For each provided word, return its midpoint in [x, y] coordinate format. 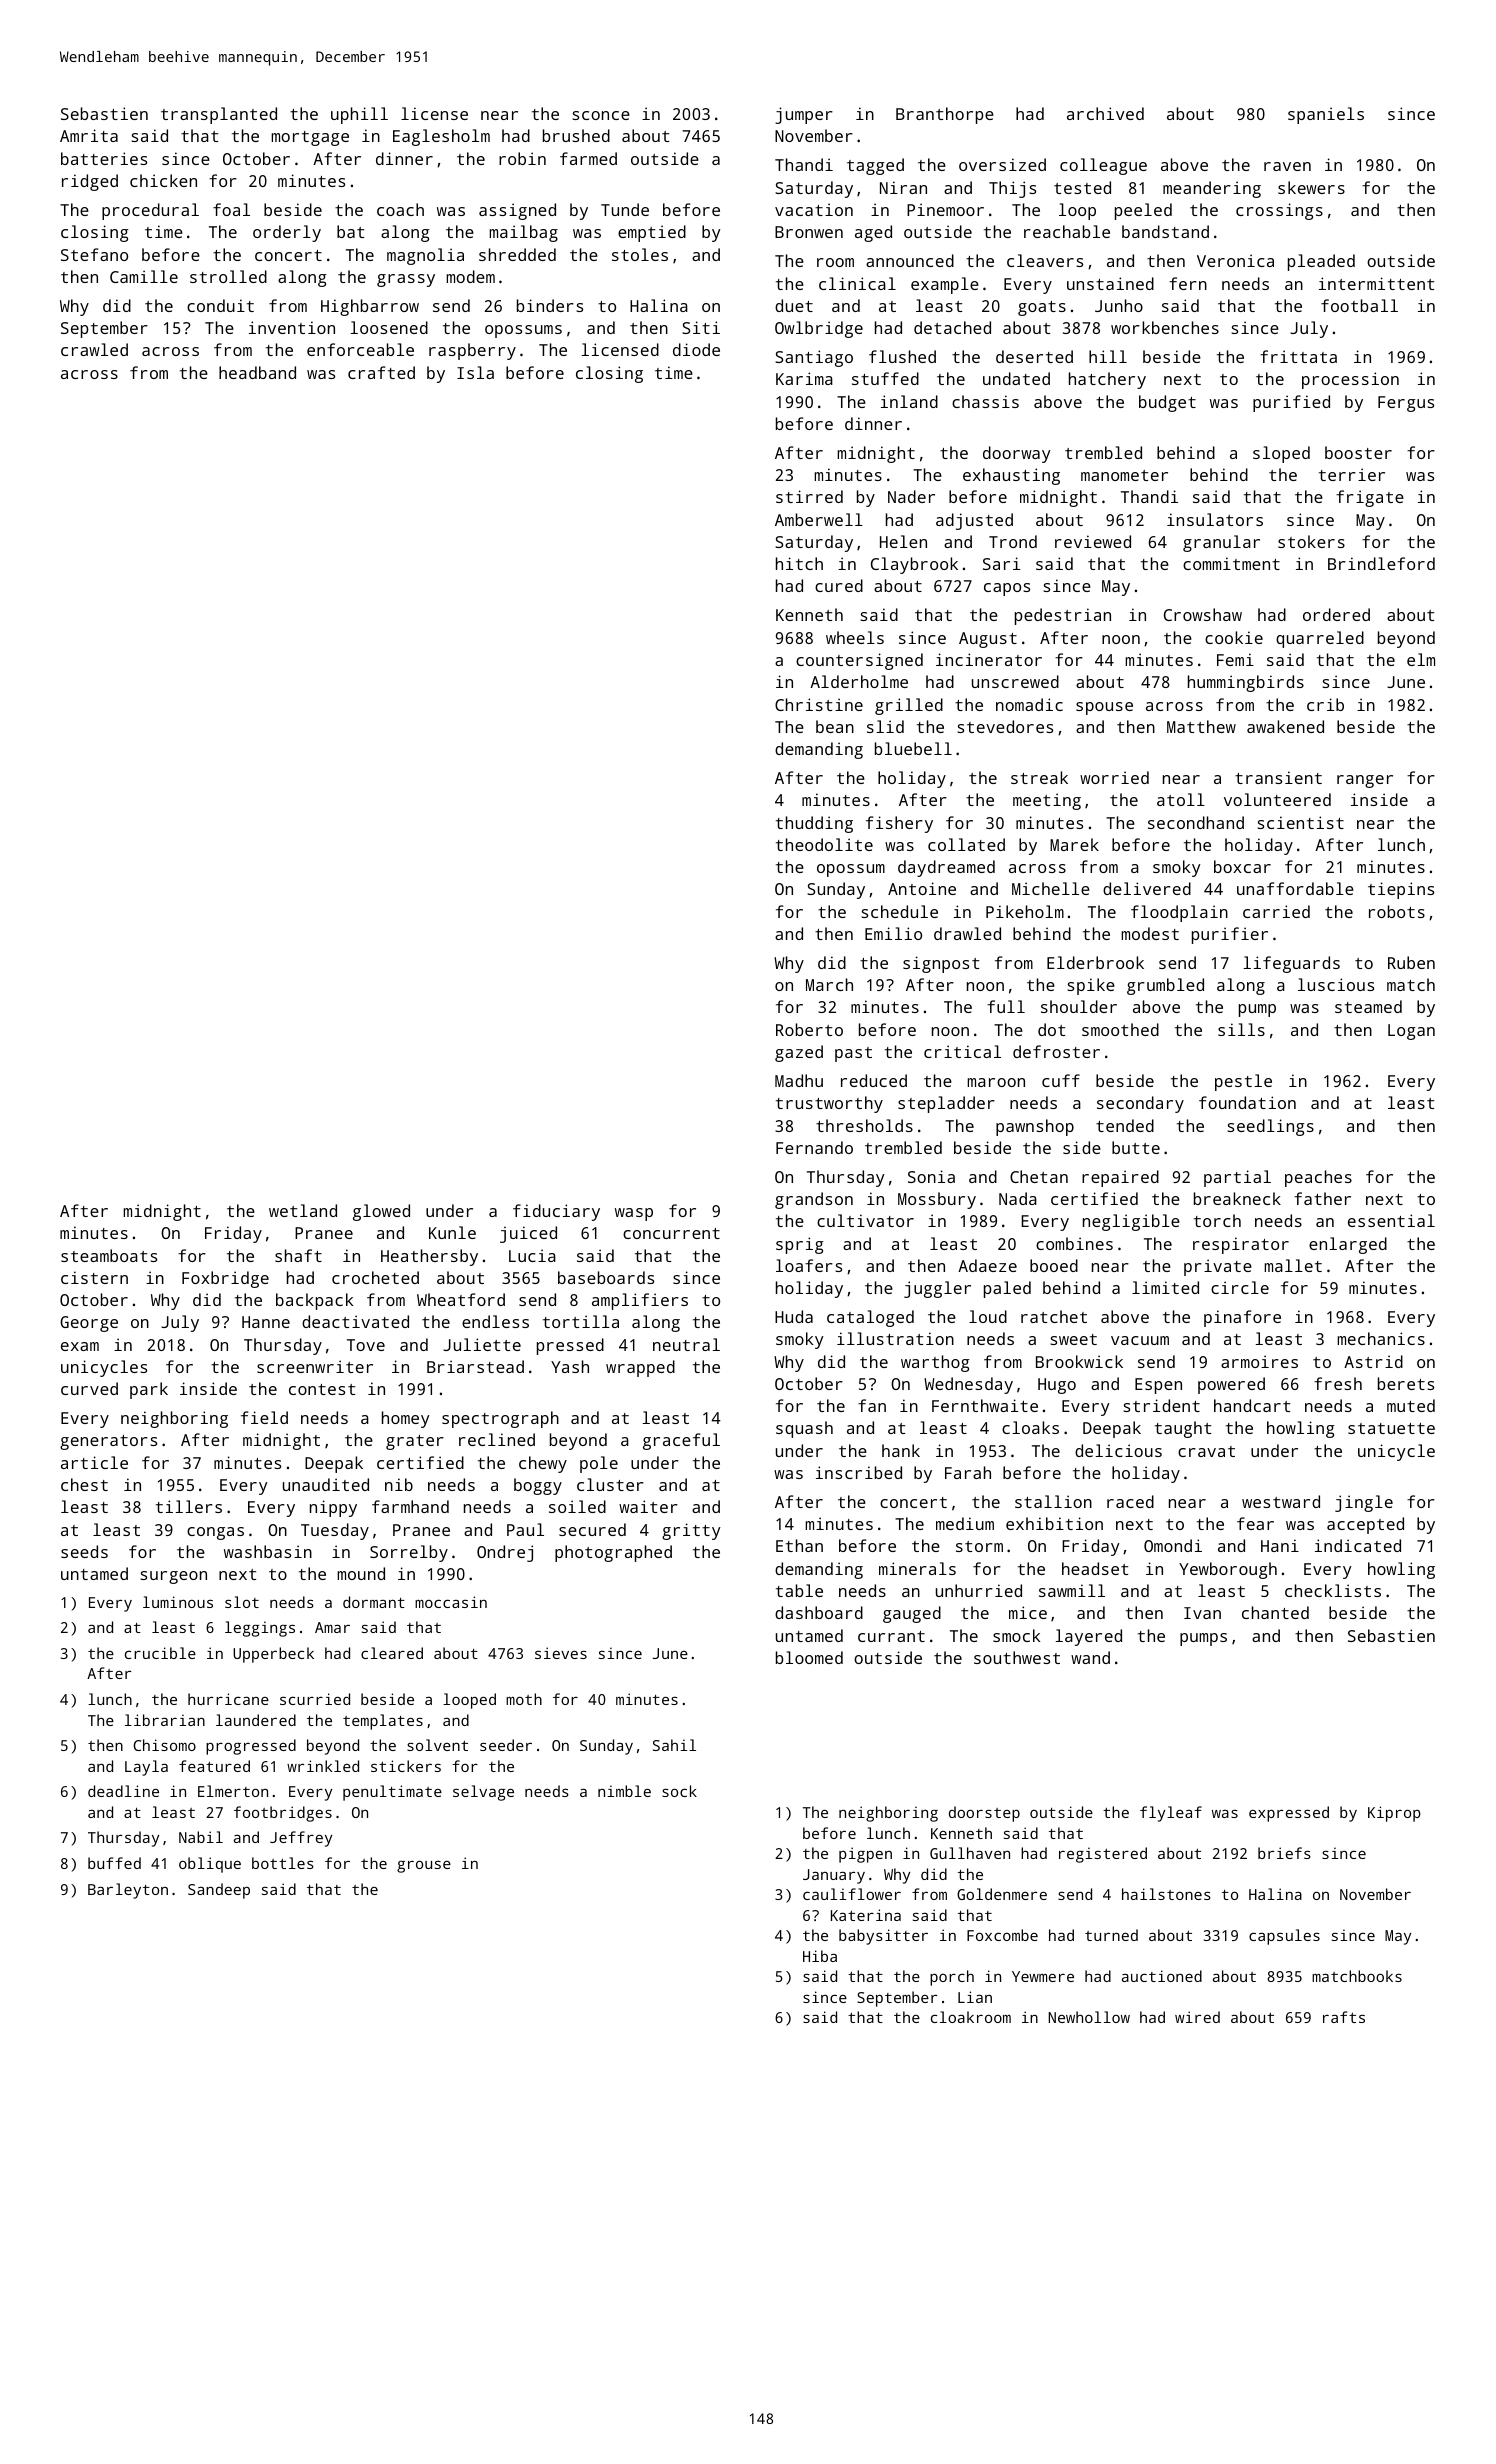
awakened [1285, 726]
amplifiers [640, 1301]
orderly [287, 233]
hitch [799, 563]
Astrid [1373, 1361]
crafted [381, 372]
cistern [94, 1277]
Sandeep [219, 1891]
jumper [804, 115]
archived [1105, 113]
